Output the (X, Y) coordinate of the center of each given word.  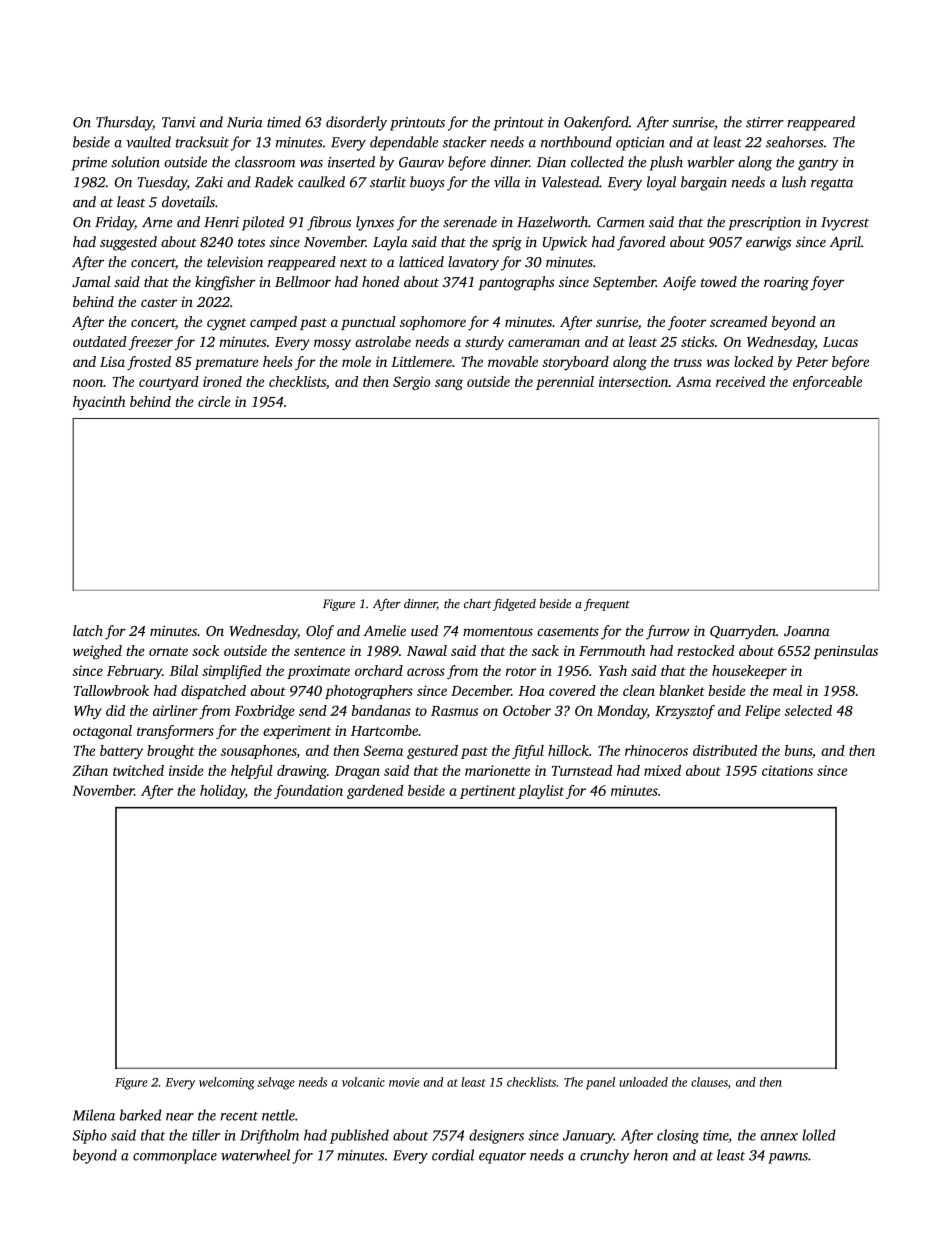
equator (502, 1158)
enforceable (827, 383)
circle (214, 401)
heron (651, 1155)
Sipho (89, 1136)
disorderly (356, 123)
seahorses (794, 142)
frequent (607, 605)
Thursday (124, 123)
